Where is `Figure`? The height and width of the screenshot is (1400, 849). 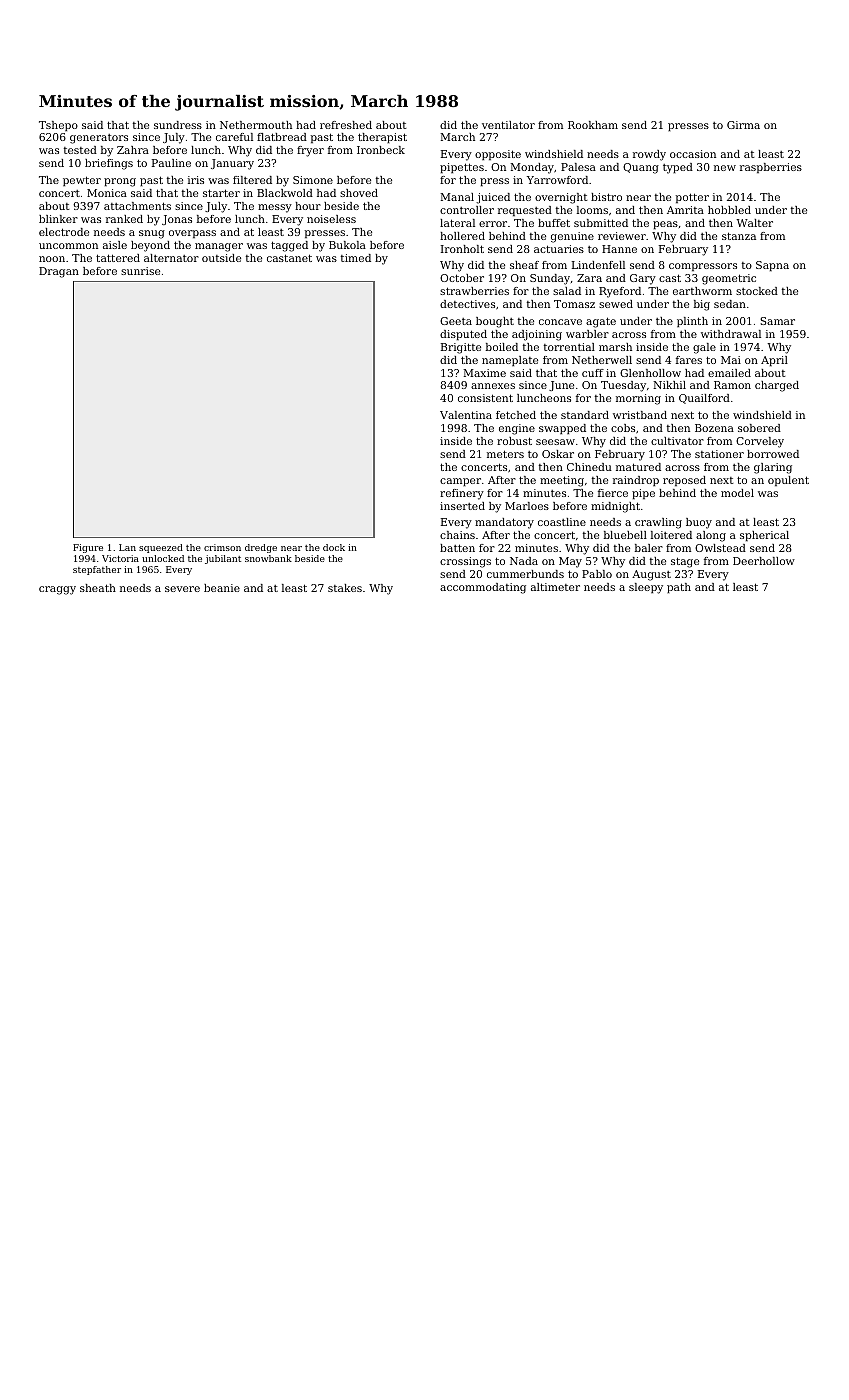
Figure is located at coordinates (88, 548).
